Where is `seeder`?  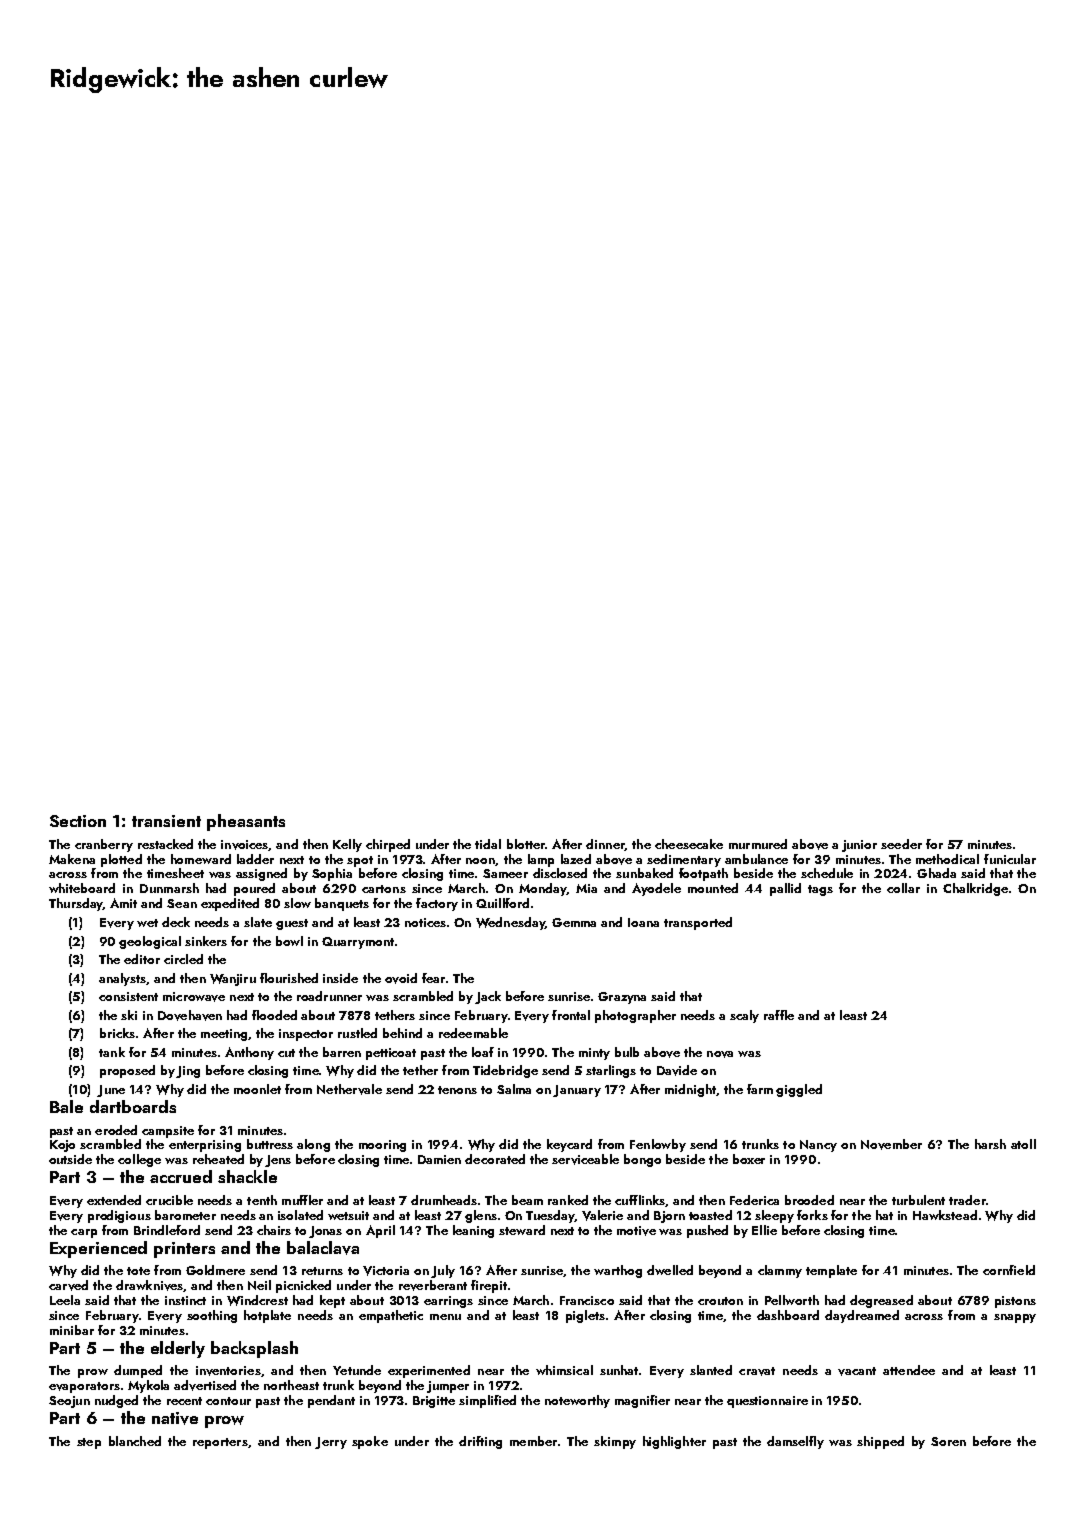
seeder is located at coordinates (901, 844).
